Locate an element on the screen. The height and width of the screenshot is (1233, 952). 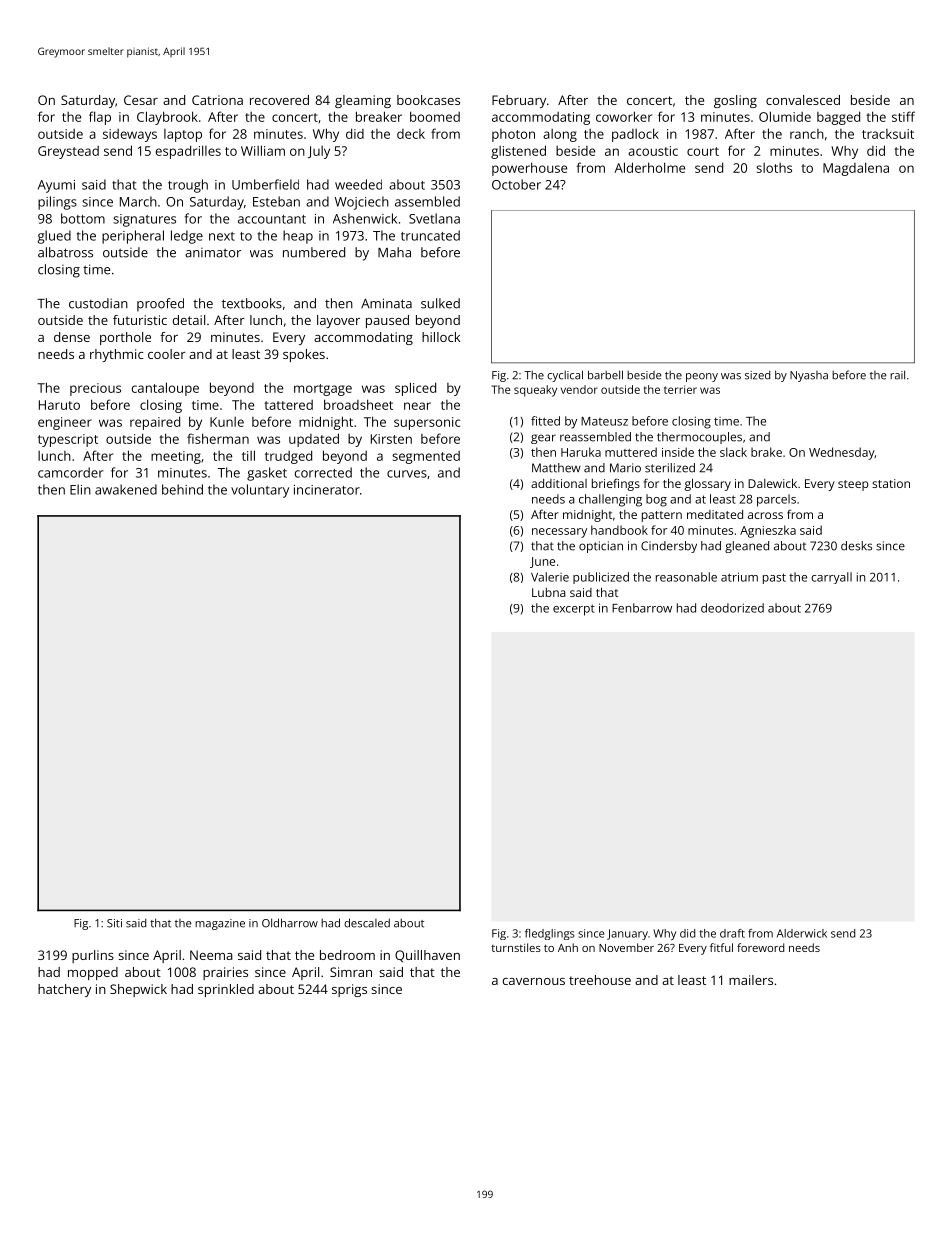
Quillhaven is located at coordinates (427, 956).
